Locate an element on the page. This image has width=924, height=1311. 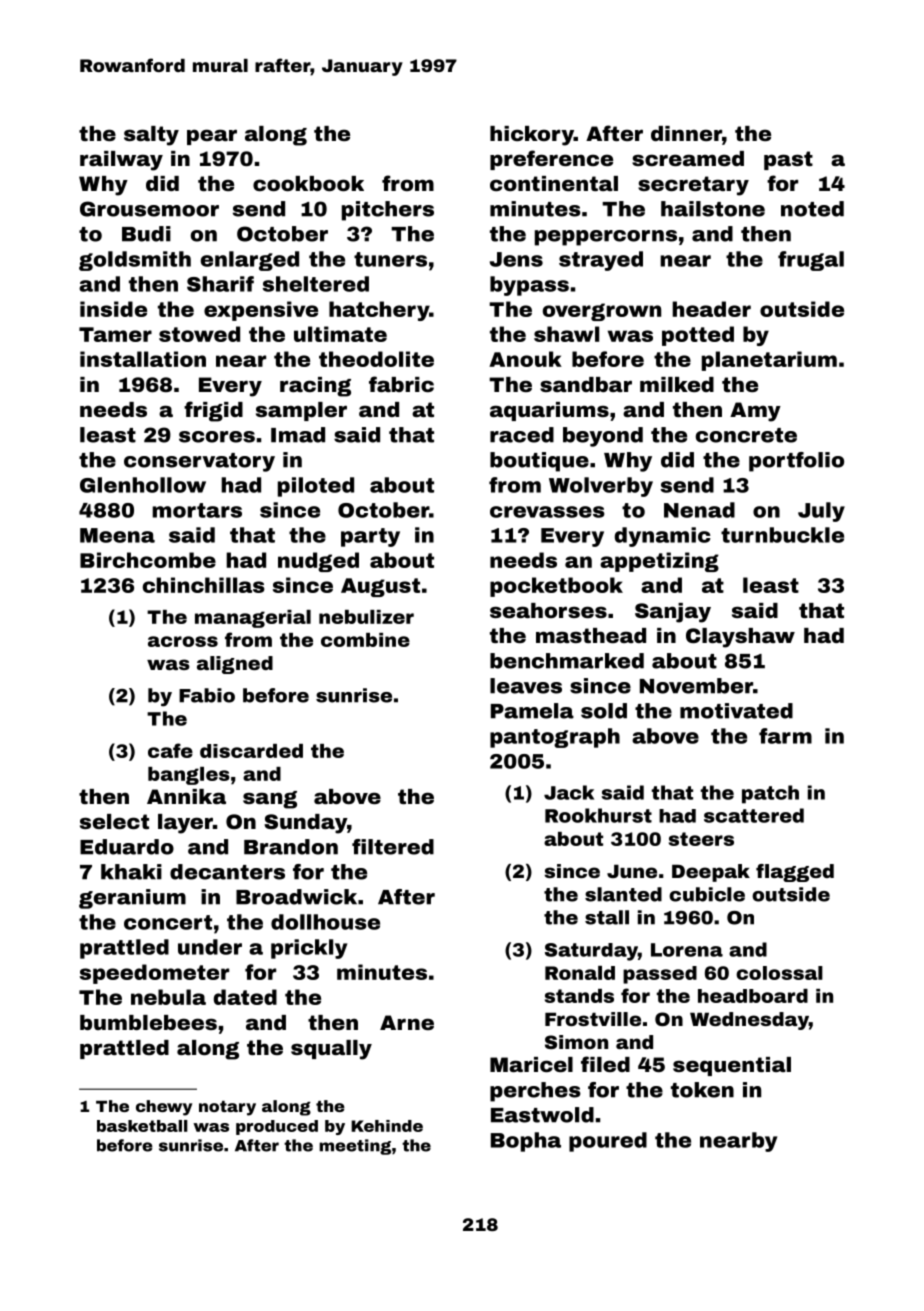
salty is located at coordinates (151, 136).
